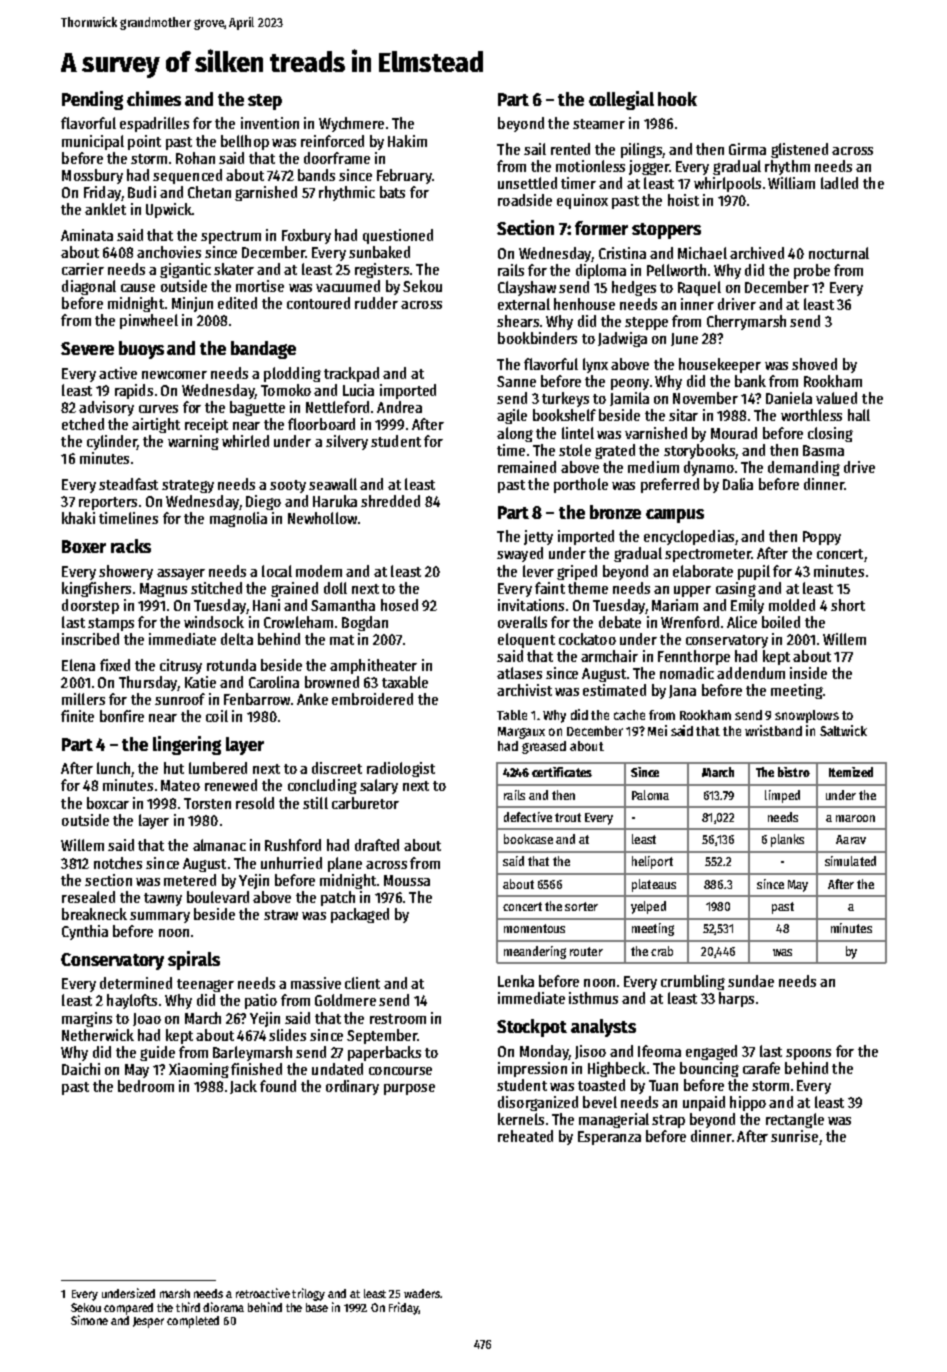  Describe the element at coordinates (808, 1054) in the page. I see `spoons` at that location.
